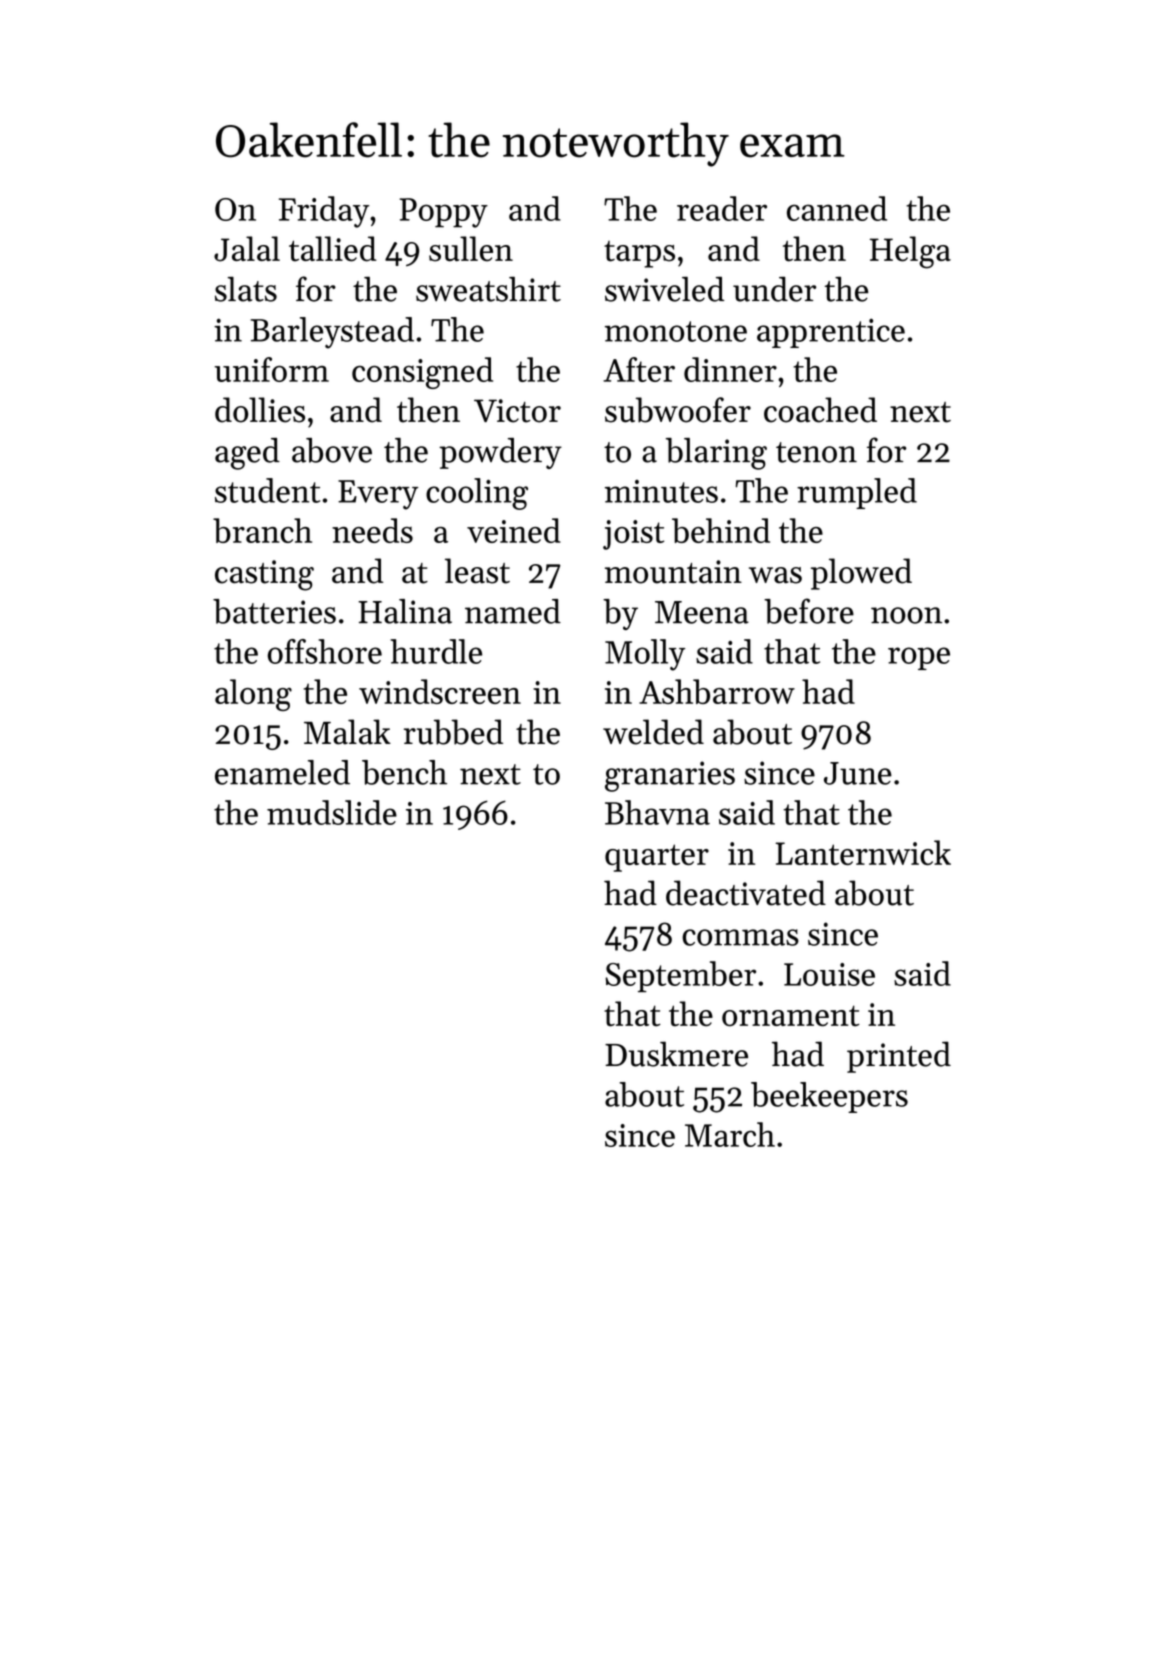 The width and height of the image is (1165, 1654). What do you see at coordinates (332, 812) in the image?
I see `mudslide` at bounding box center [332, 812].
